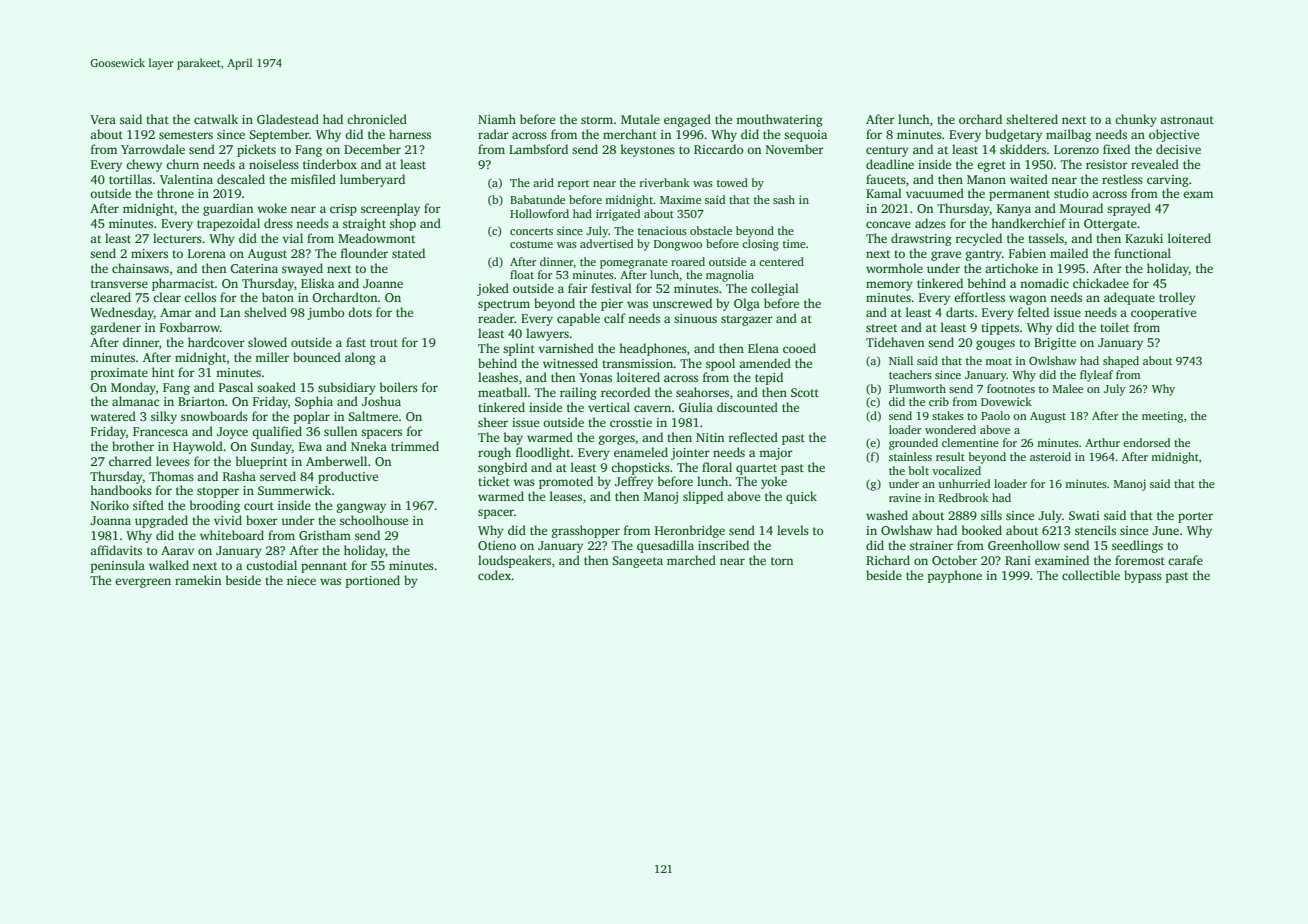  What do you see at coordinates (794, 243) in the screenshot?
I see `time` at bounding box center [794, 243].
